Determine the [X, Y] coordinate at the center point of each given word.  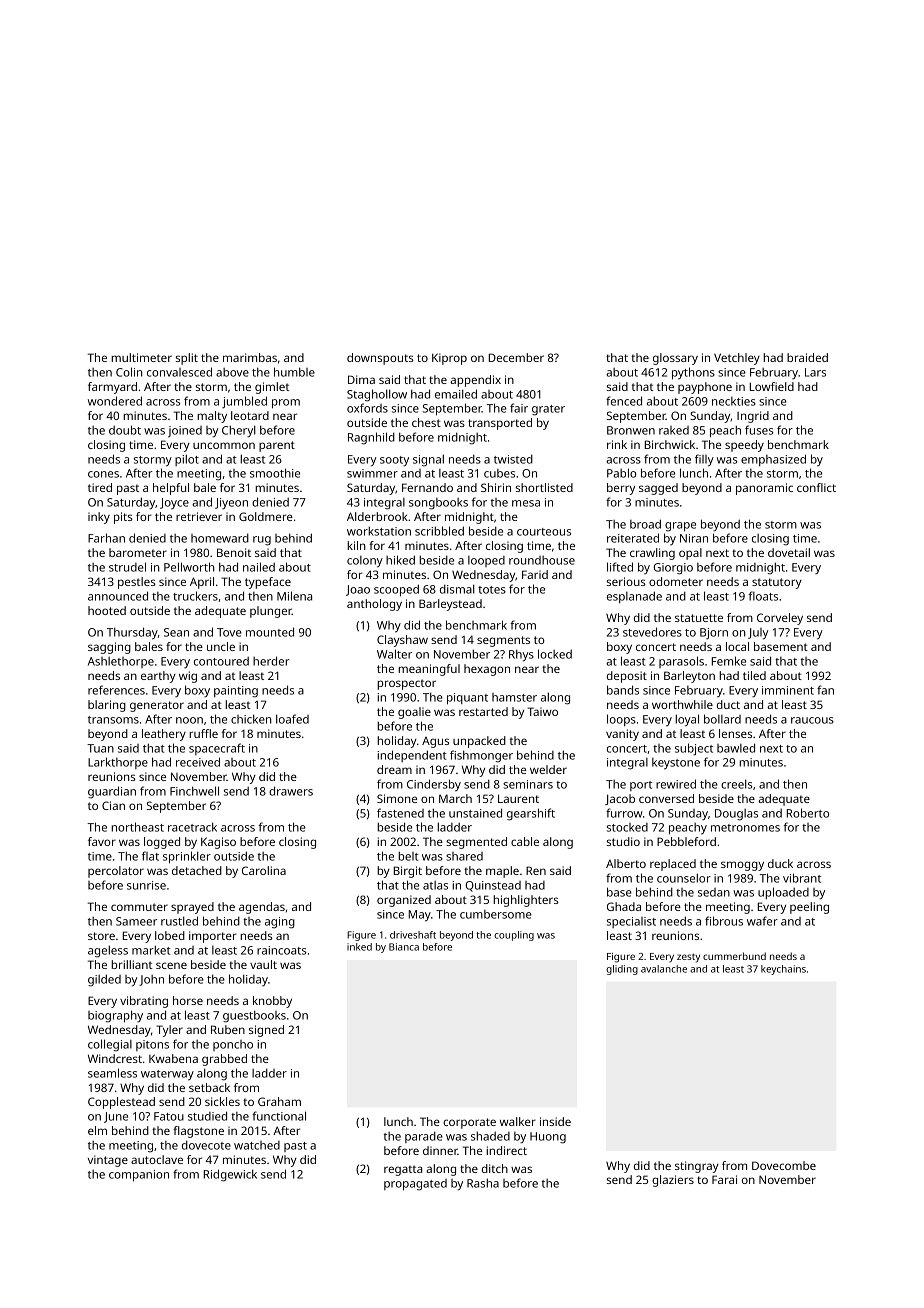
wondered [115, 401]
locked [555, 654]
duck [780, 863]
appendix [475, 381]
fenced [624, 401]
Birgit [408, 872]
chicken [251, 719]
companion [139, 1176]
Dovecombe [784, 1165]
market [151, 950]
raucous [812, 720]
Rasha [483, 1183]
